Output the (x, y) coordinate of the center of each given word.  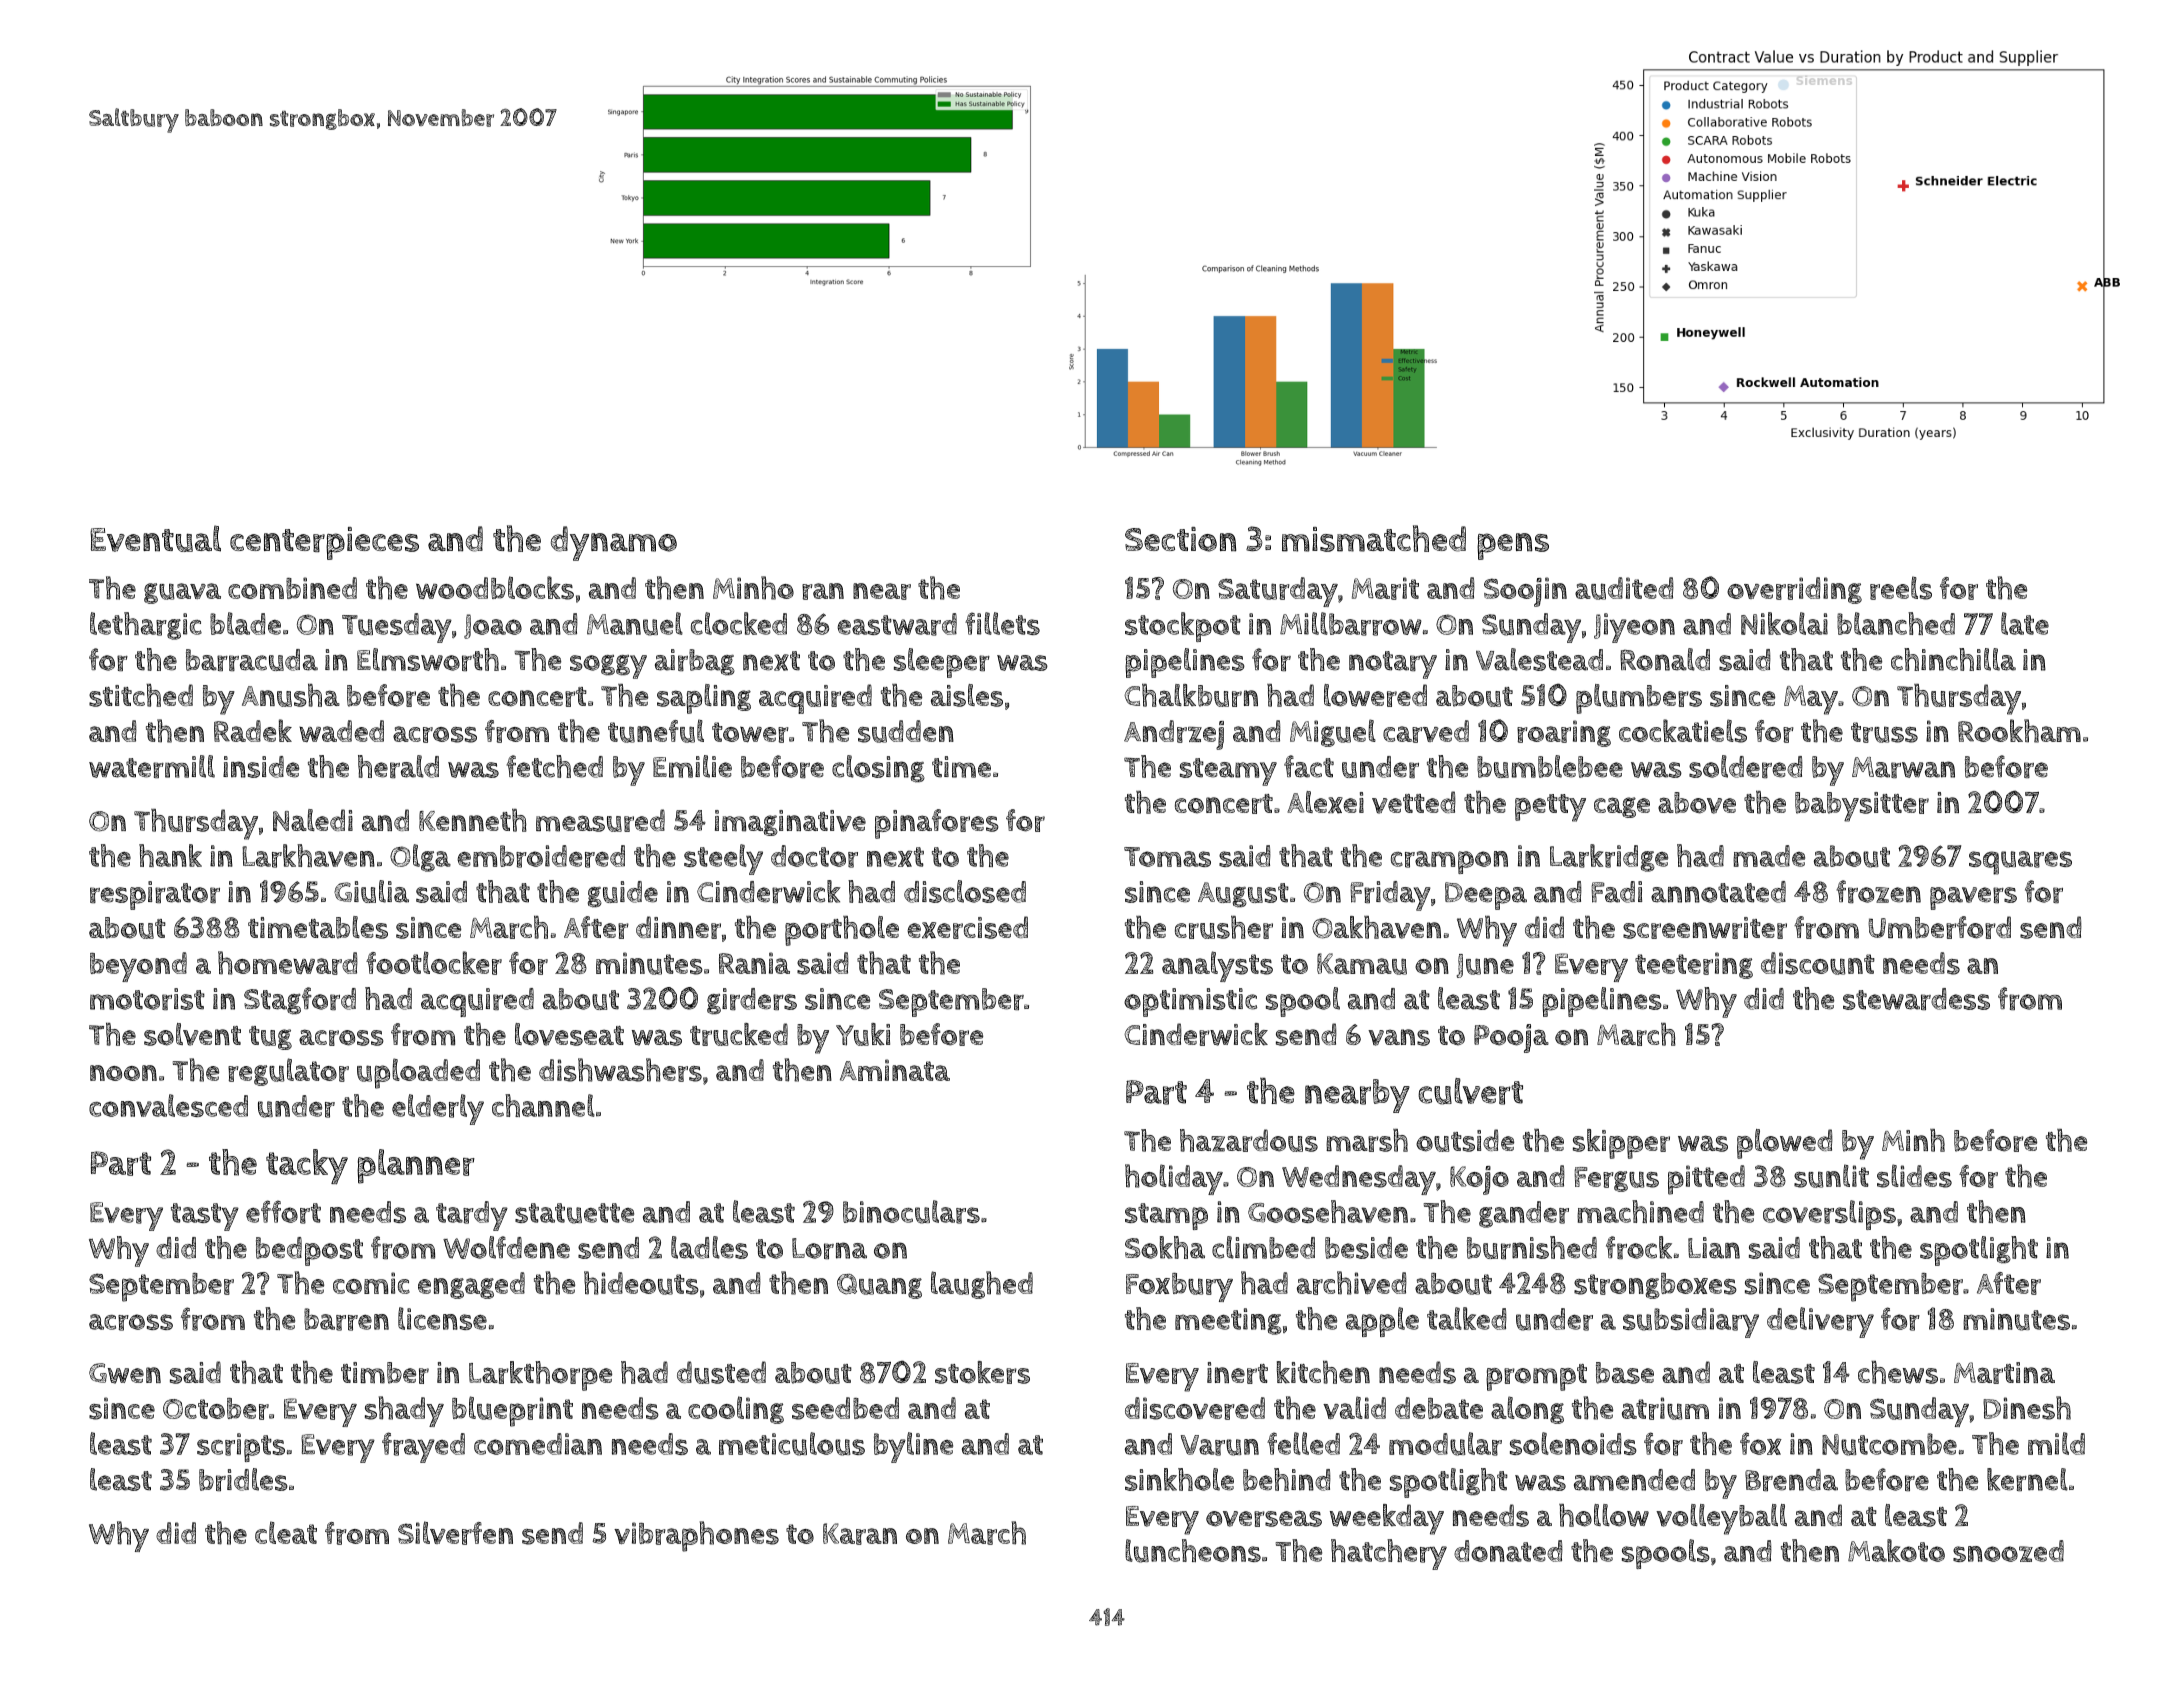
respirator (155, 895)
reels (1901, 588)
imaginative (790, 823)
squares (2020, 863)
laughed (982, 1285)
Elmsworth (428, 659)
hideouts (641, 1283)
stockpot (1183, 627)
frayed (423, 1447)
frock (1639, 1247)
